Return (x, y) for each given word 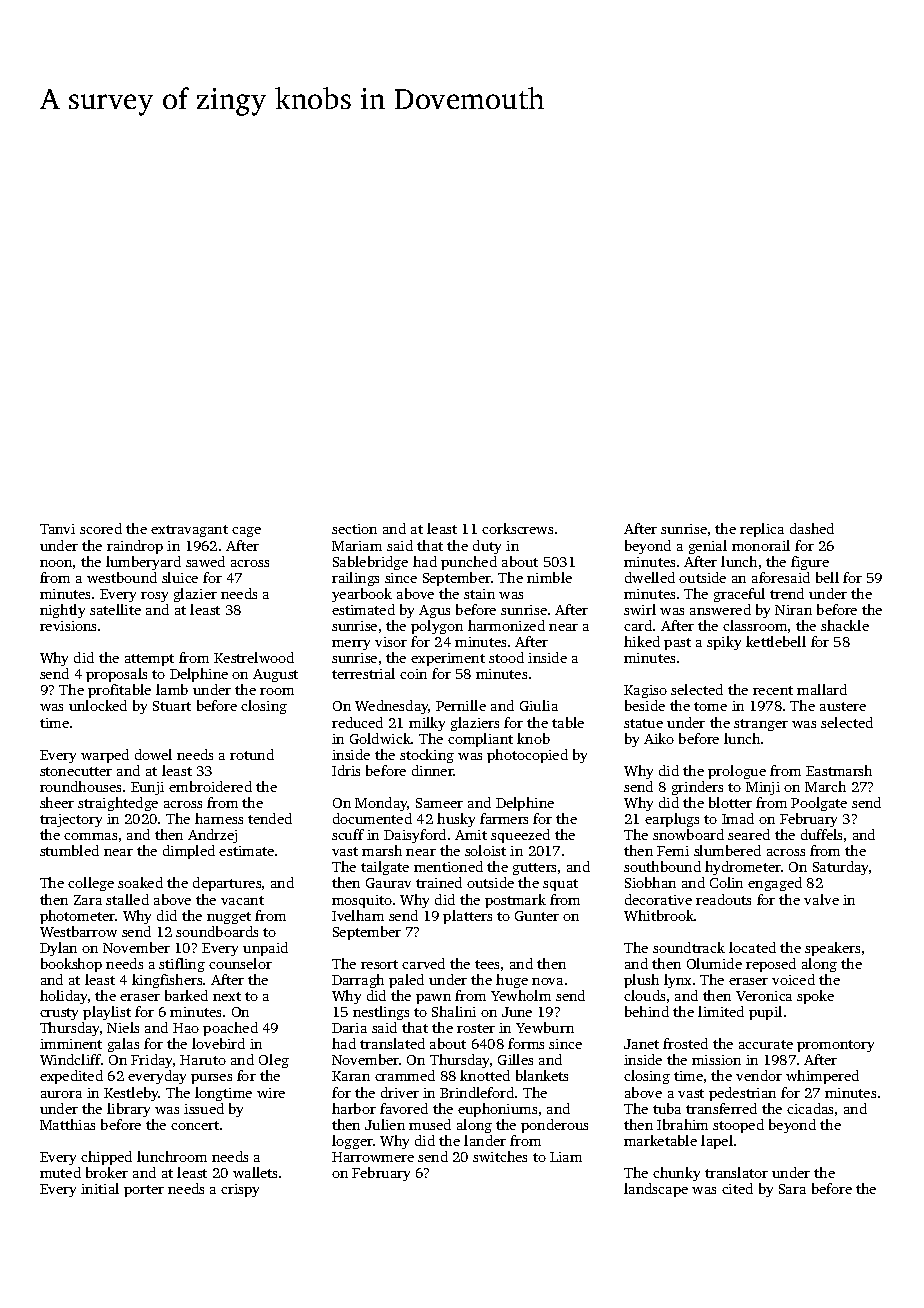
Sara (792, 1189)
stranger (761, 725)
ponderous (554, 1126)
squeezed (520, 836)
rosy (154, 597)
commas (90, 836)
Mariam (357, 546)
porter (144, 1191)
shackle (845, 625)
